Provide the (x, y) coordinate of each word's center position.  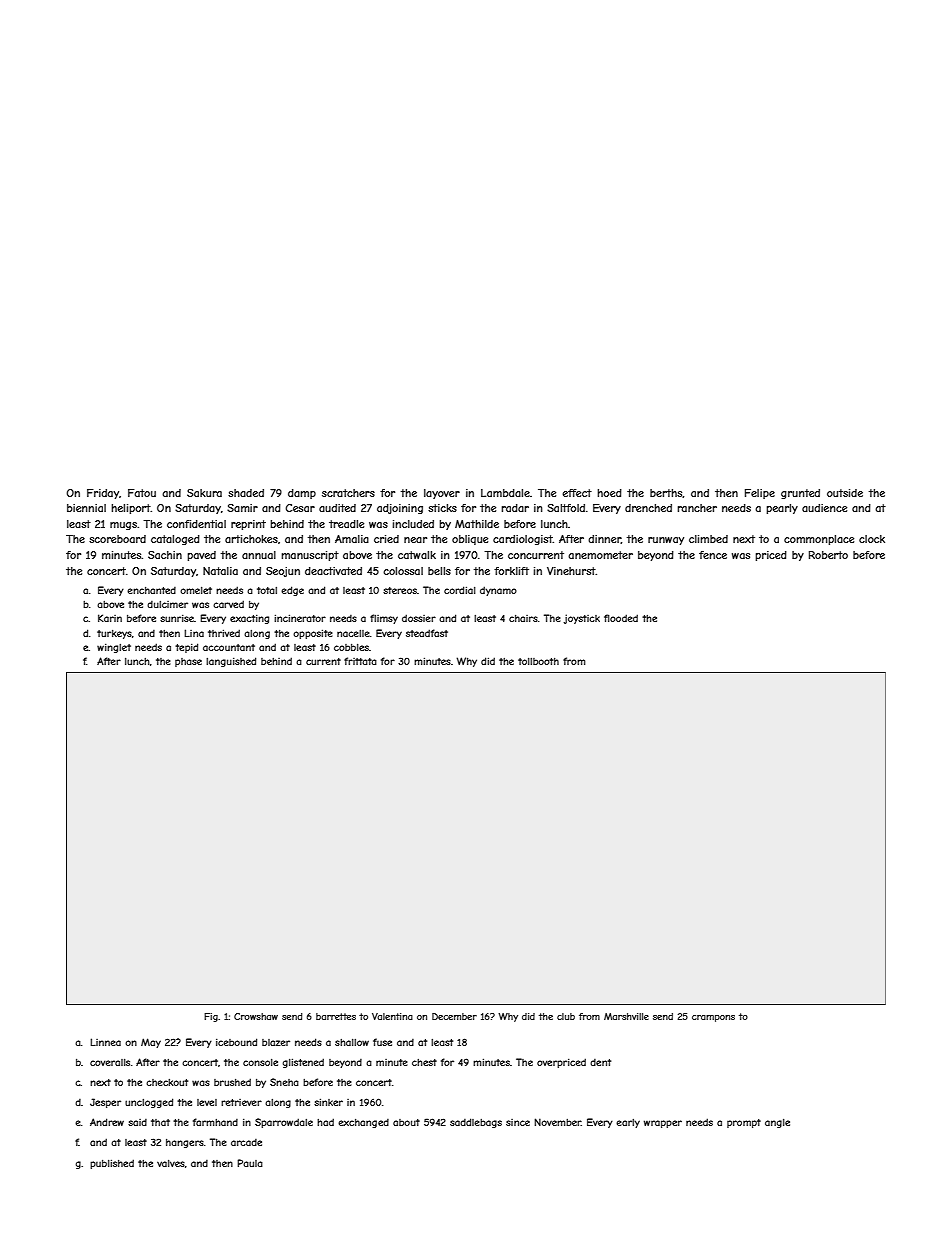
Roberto (828, 555)
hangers (185, 1143)
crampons (713, 1018)
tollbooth (538, 661)
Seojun (283, 572)
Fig (211, 1017)
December (454, 1016)
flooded (621, 618)
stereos (400, 590)
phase (188, 662)
